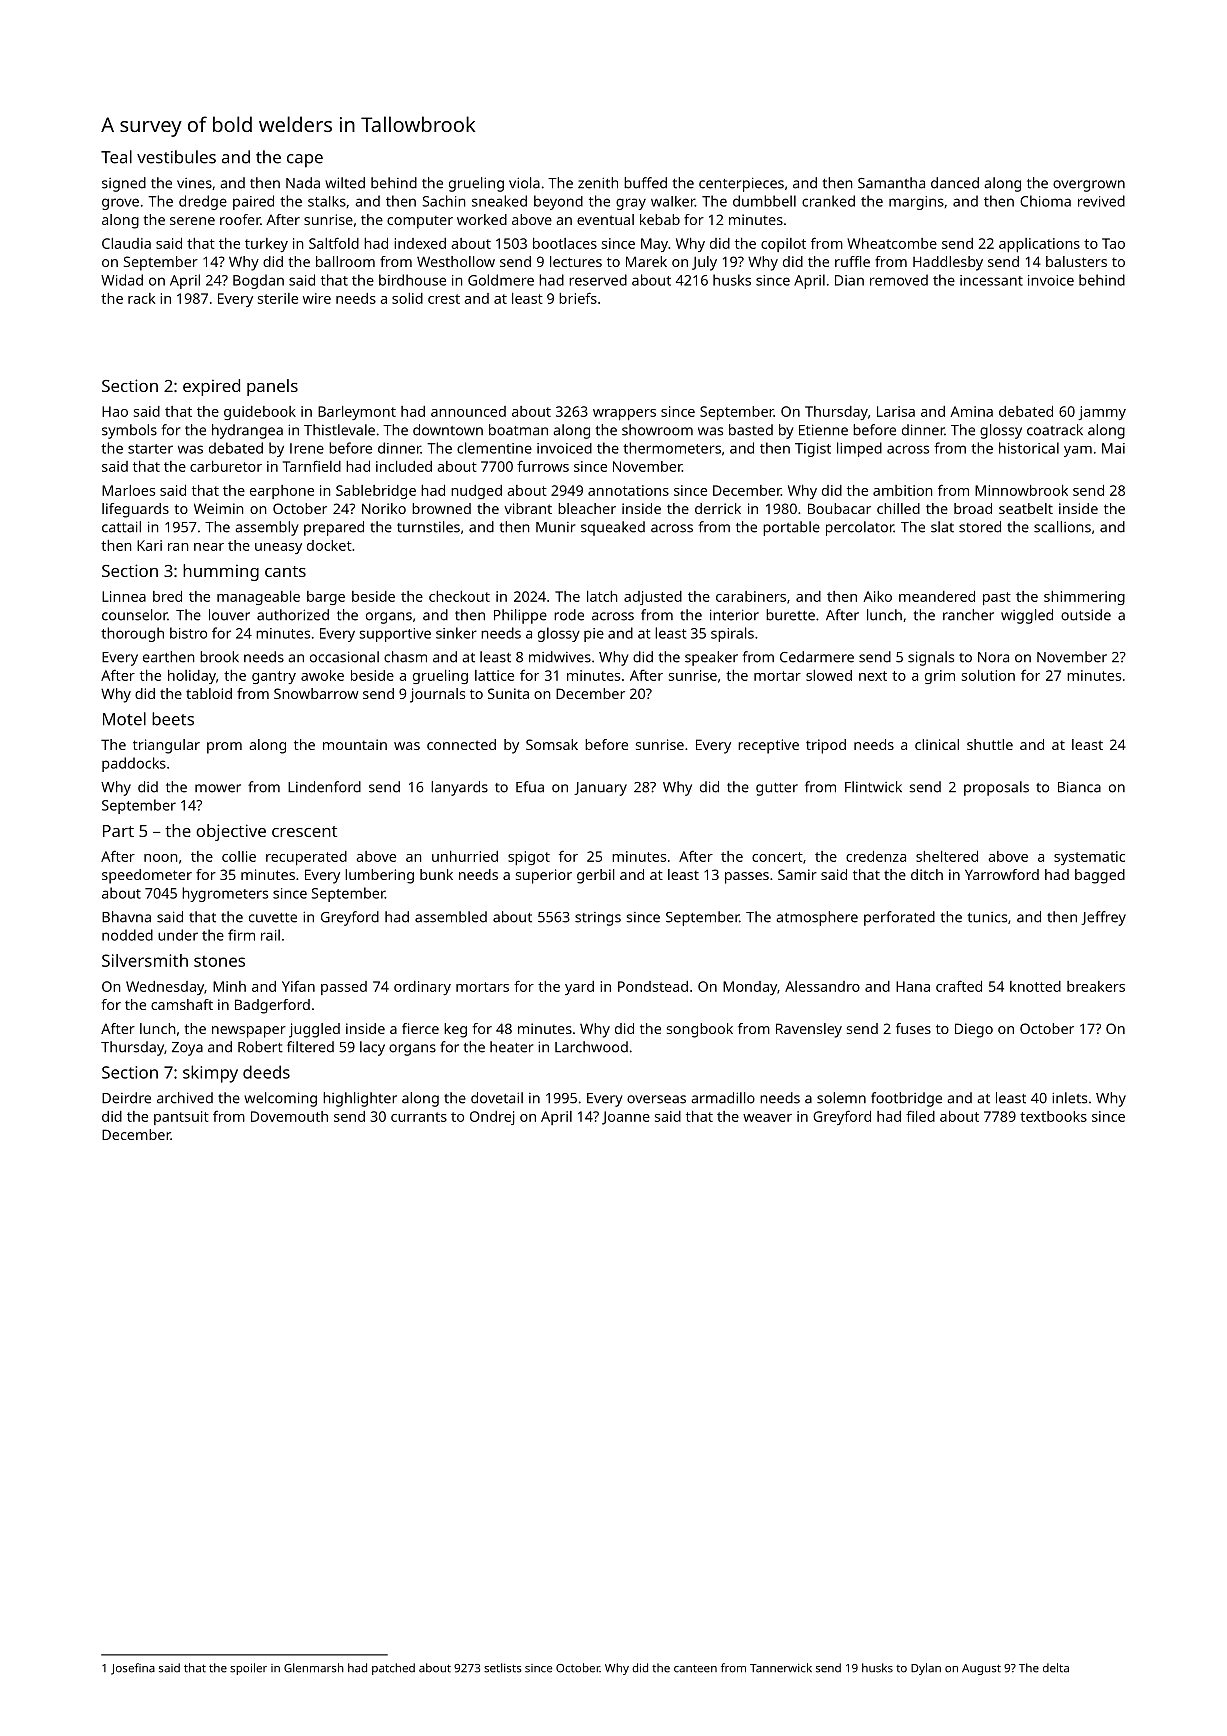 The image size is (1227, 1736). Describe the element at coordinates (841, 1098) in the page. I see `solemn` at that location.
